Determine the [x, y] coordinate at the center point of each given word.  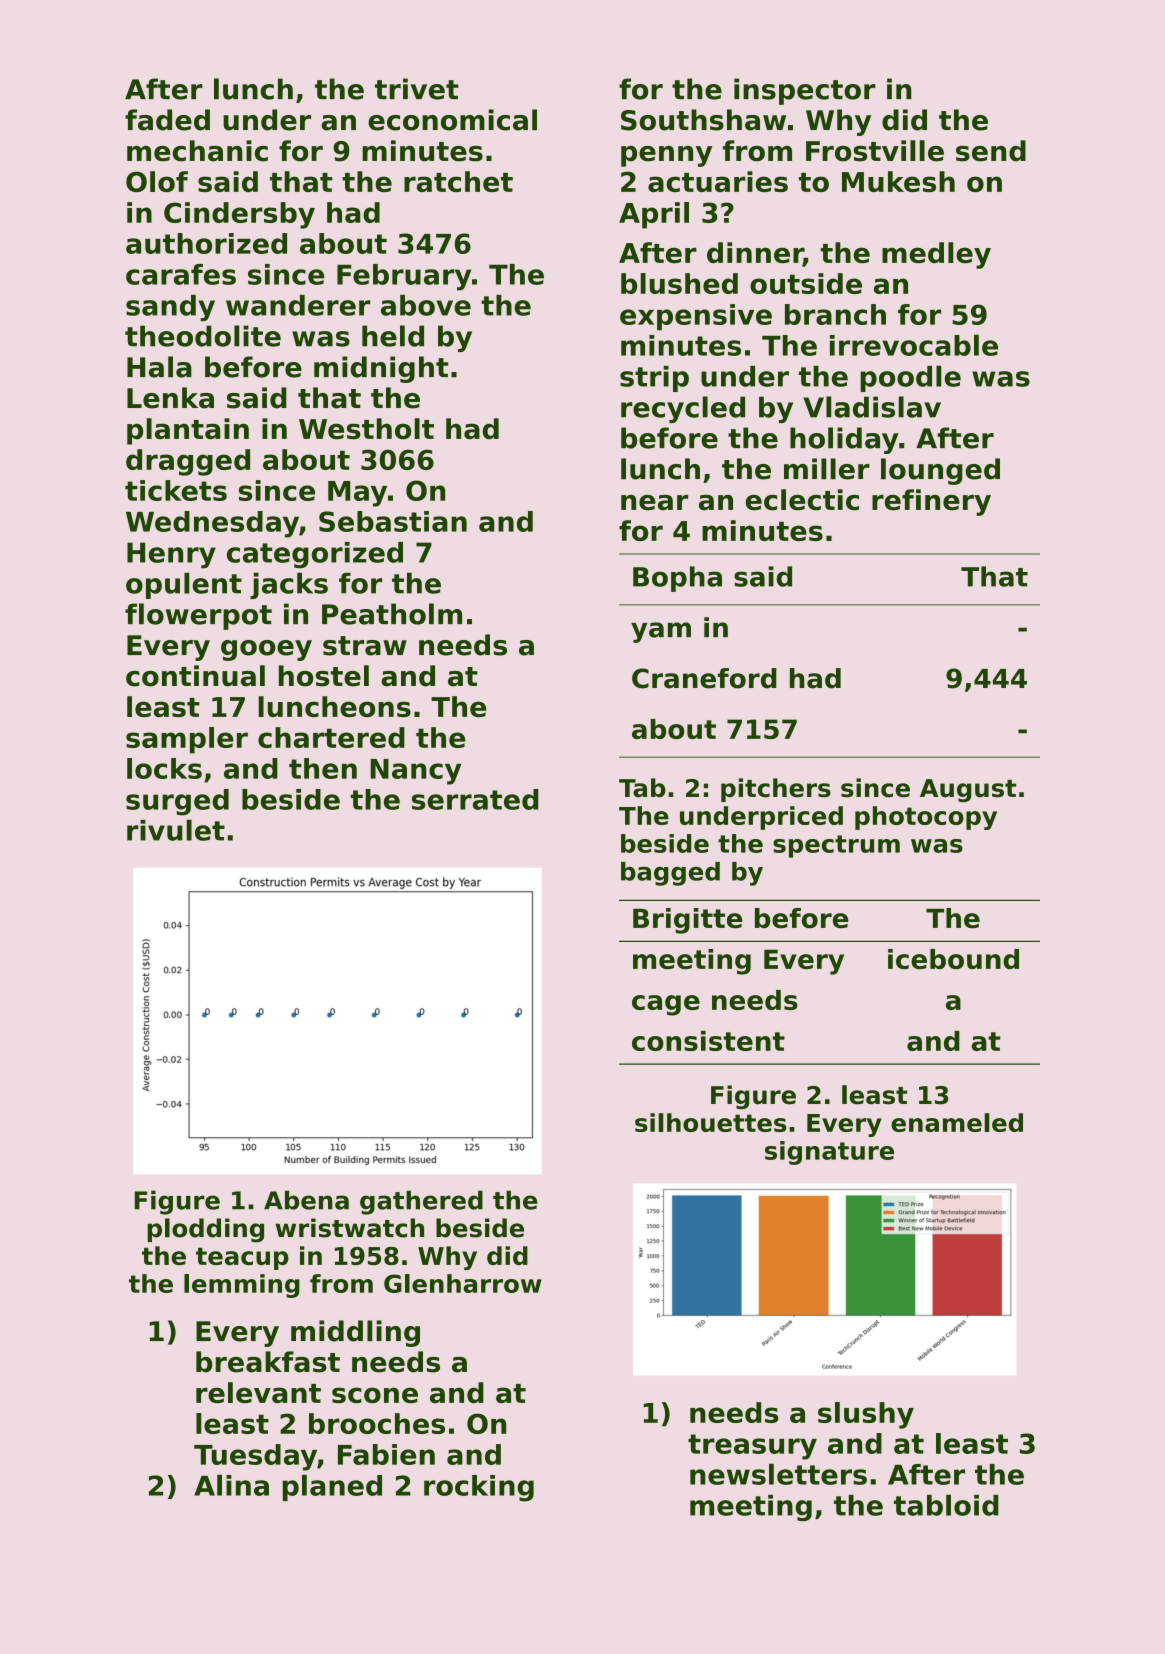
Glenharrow [463, 1283]
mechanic [197, 151]
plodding [205, 1230]
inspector [805, 91]
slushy [866, 1415]
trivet [417, 89]
